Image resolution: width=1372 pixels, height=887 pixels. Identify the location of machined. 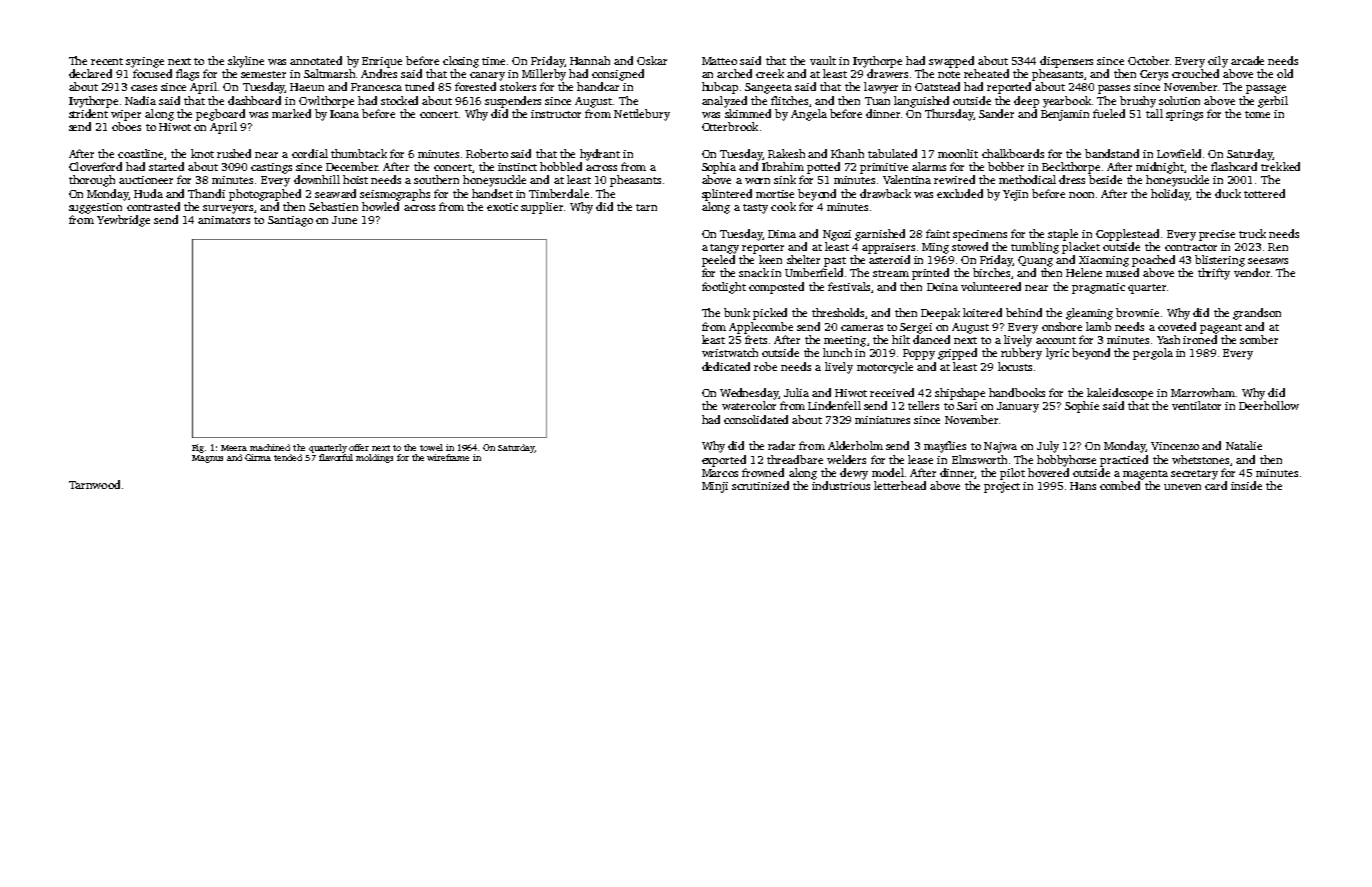
(270, 447).
